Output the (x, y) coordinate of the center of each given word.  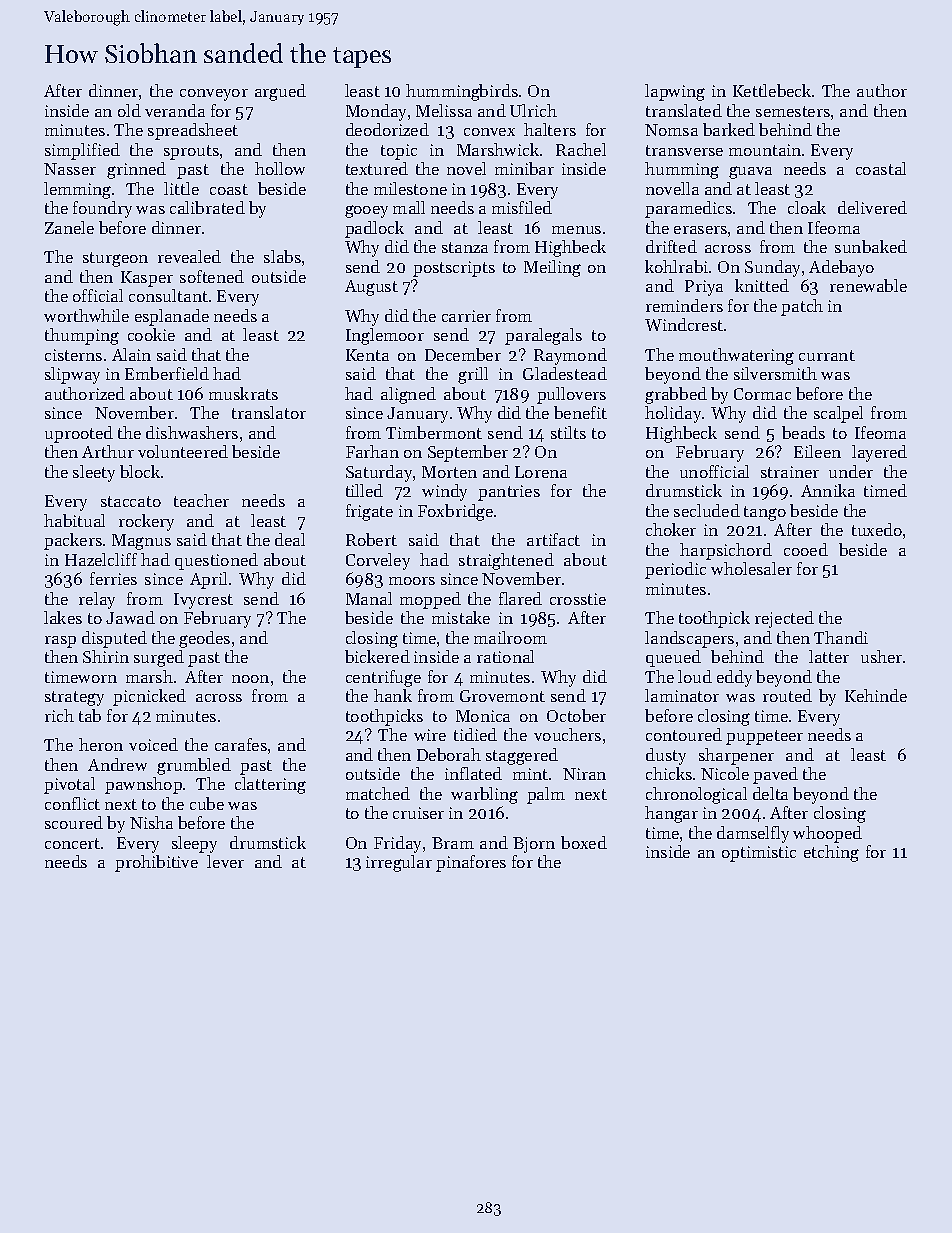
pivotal (69, 785)
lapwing (675, 92)
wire (430, 735)
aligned (408, 395)
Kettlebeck (772, 90)
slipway (72, 375)
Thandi (841, 637)
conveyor (214, 95)
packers (73, 541)
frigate (369, 512)
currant (827, 355)
